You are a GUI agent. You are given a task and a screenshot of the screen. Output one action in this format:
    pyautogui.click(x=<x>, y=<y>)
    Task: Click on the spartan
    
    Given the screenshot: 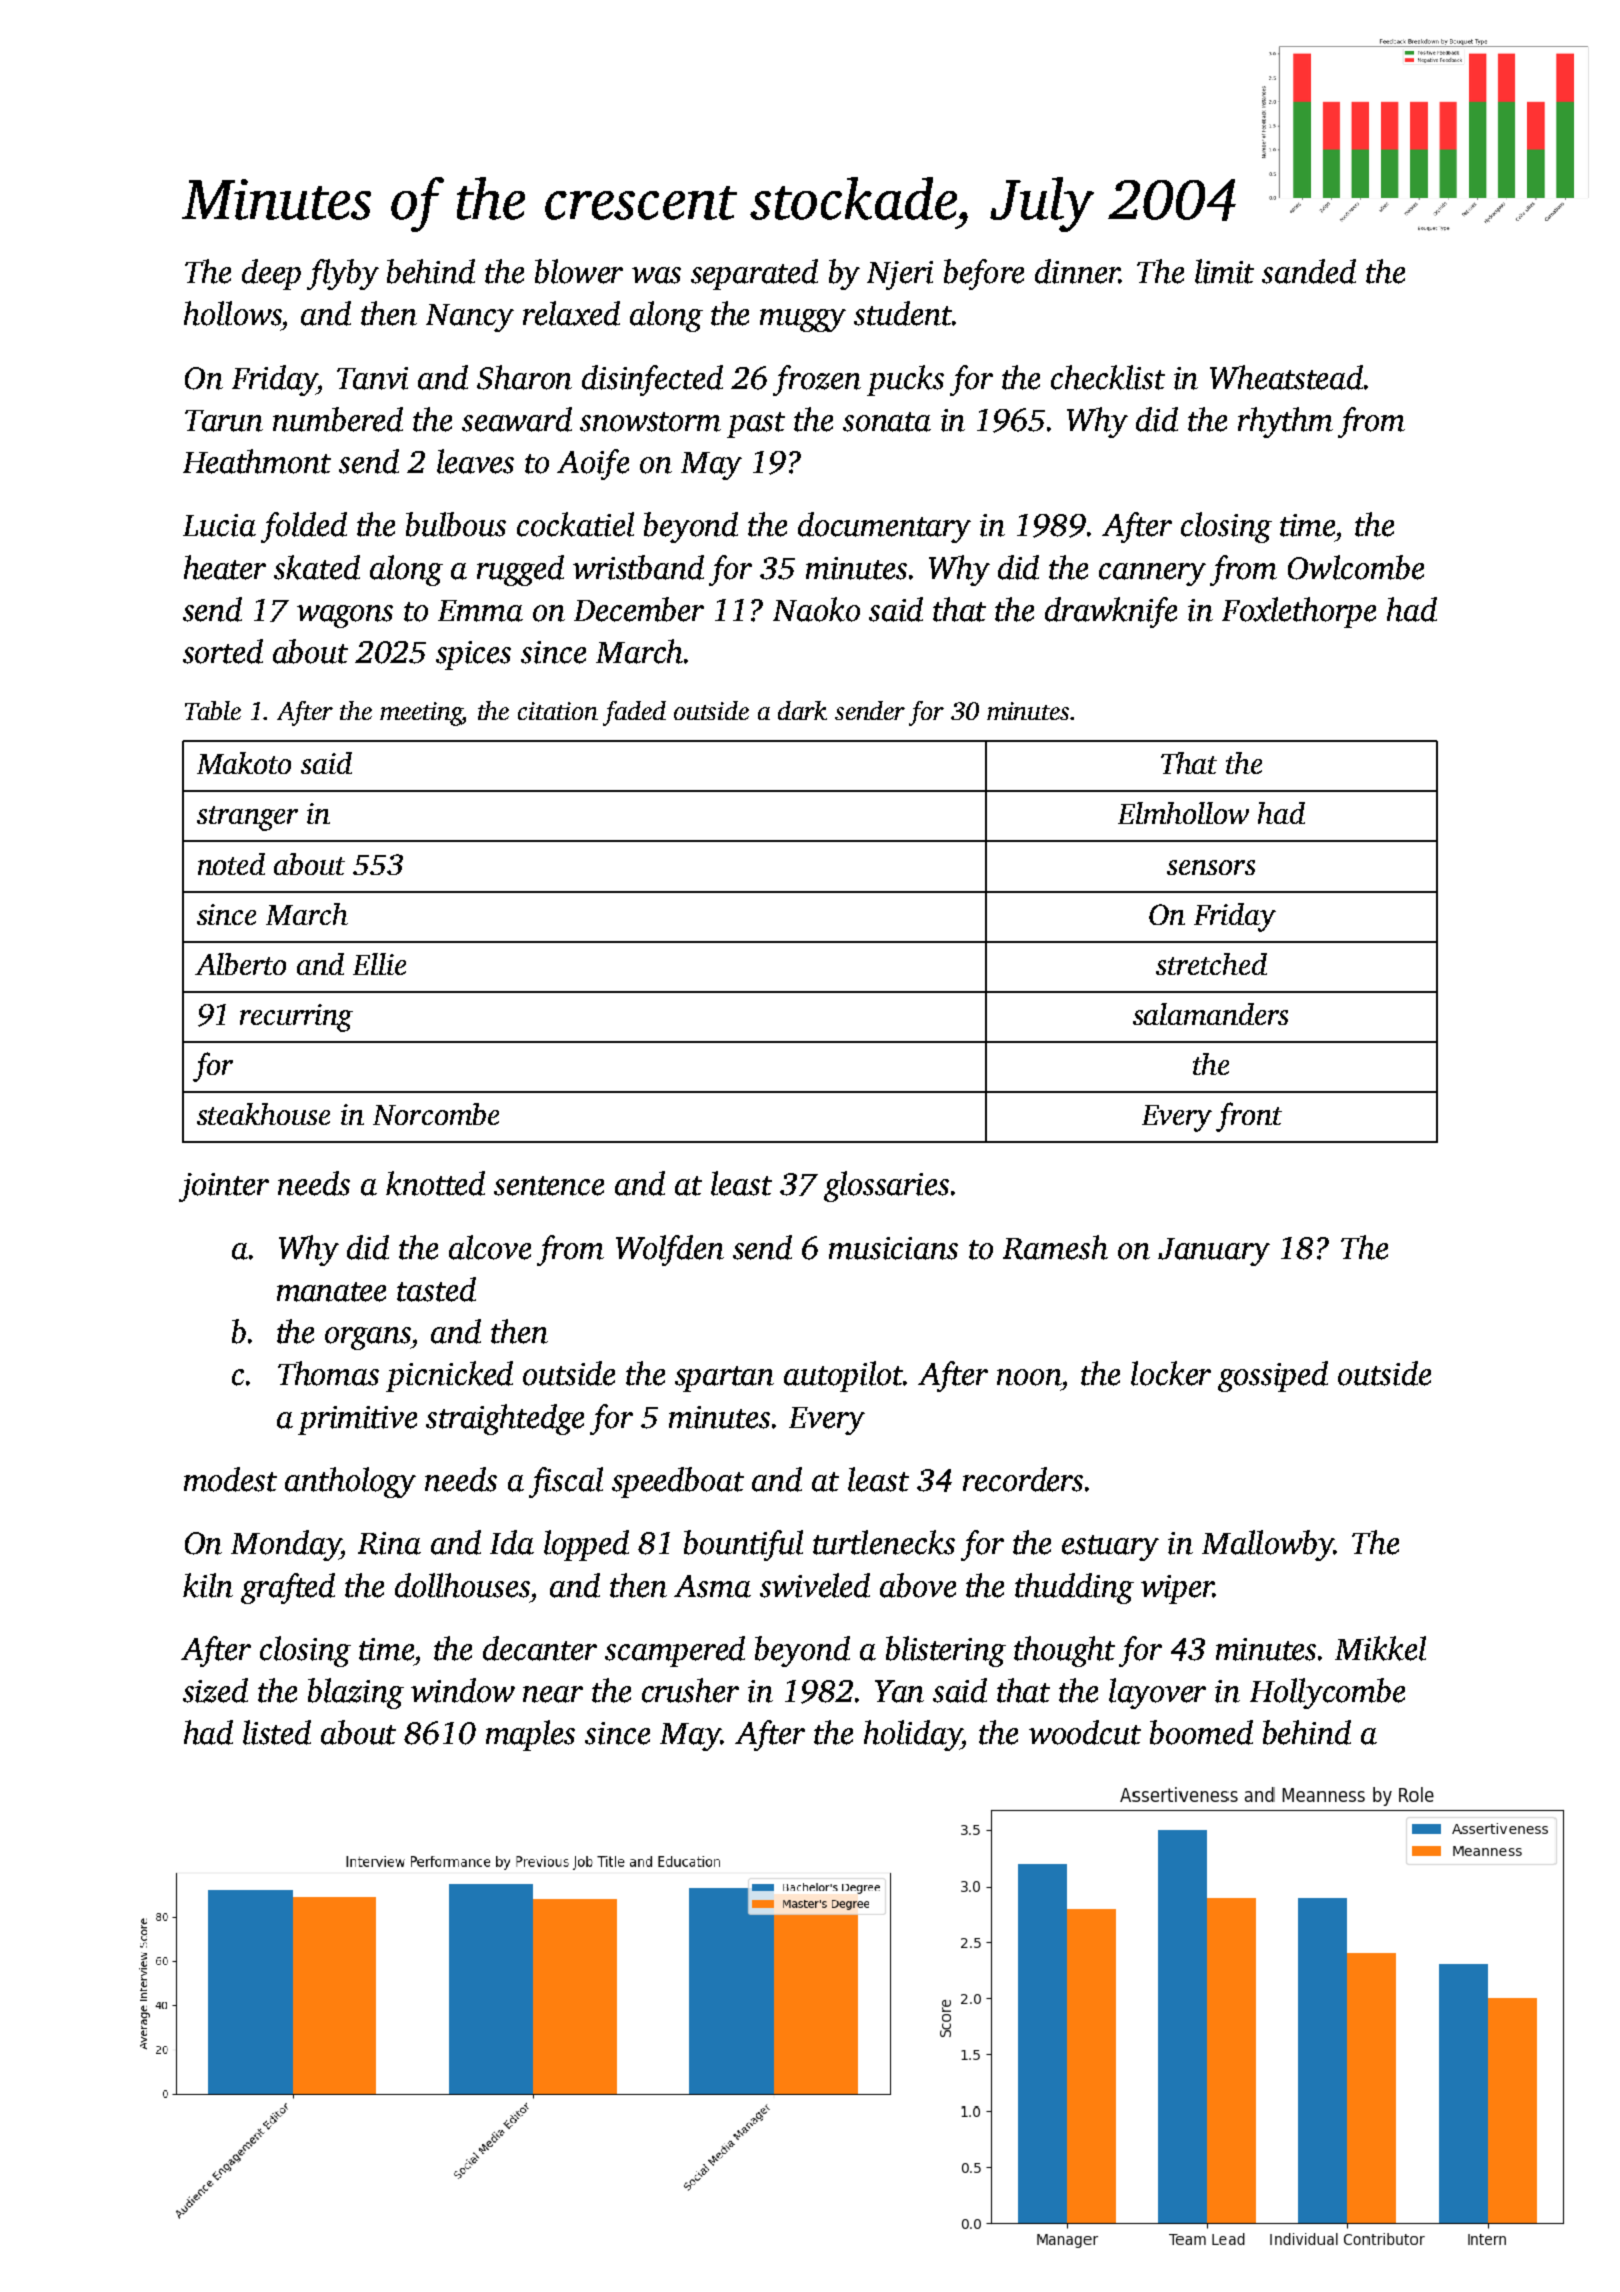 What is the action you would take?
    pyautogui.click(x=724, y=1379)
